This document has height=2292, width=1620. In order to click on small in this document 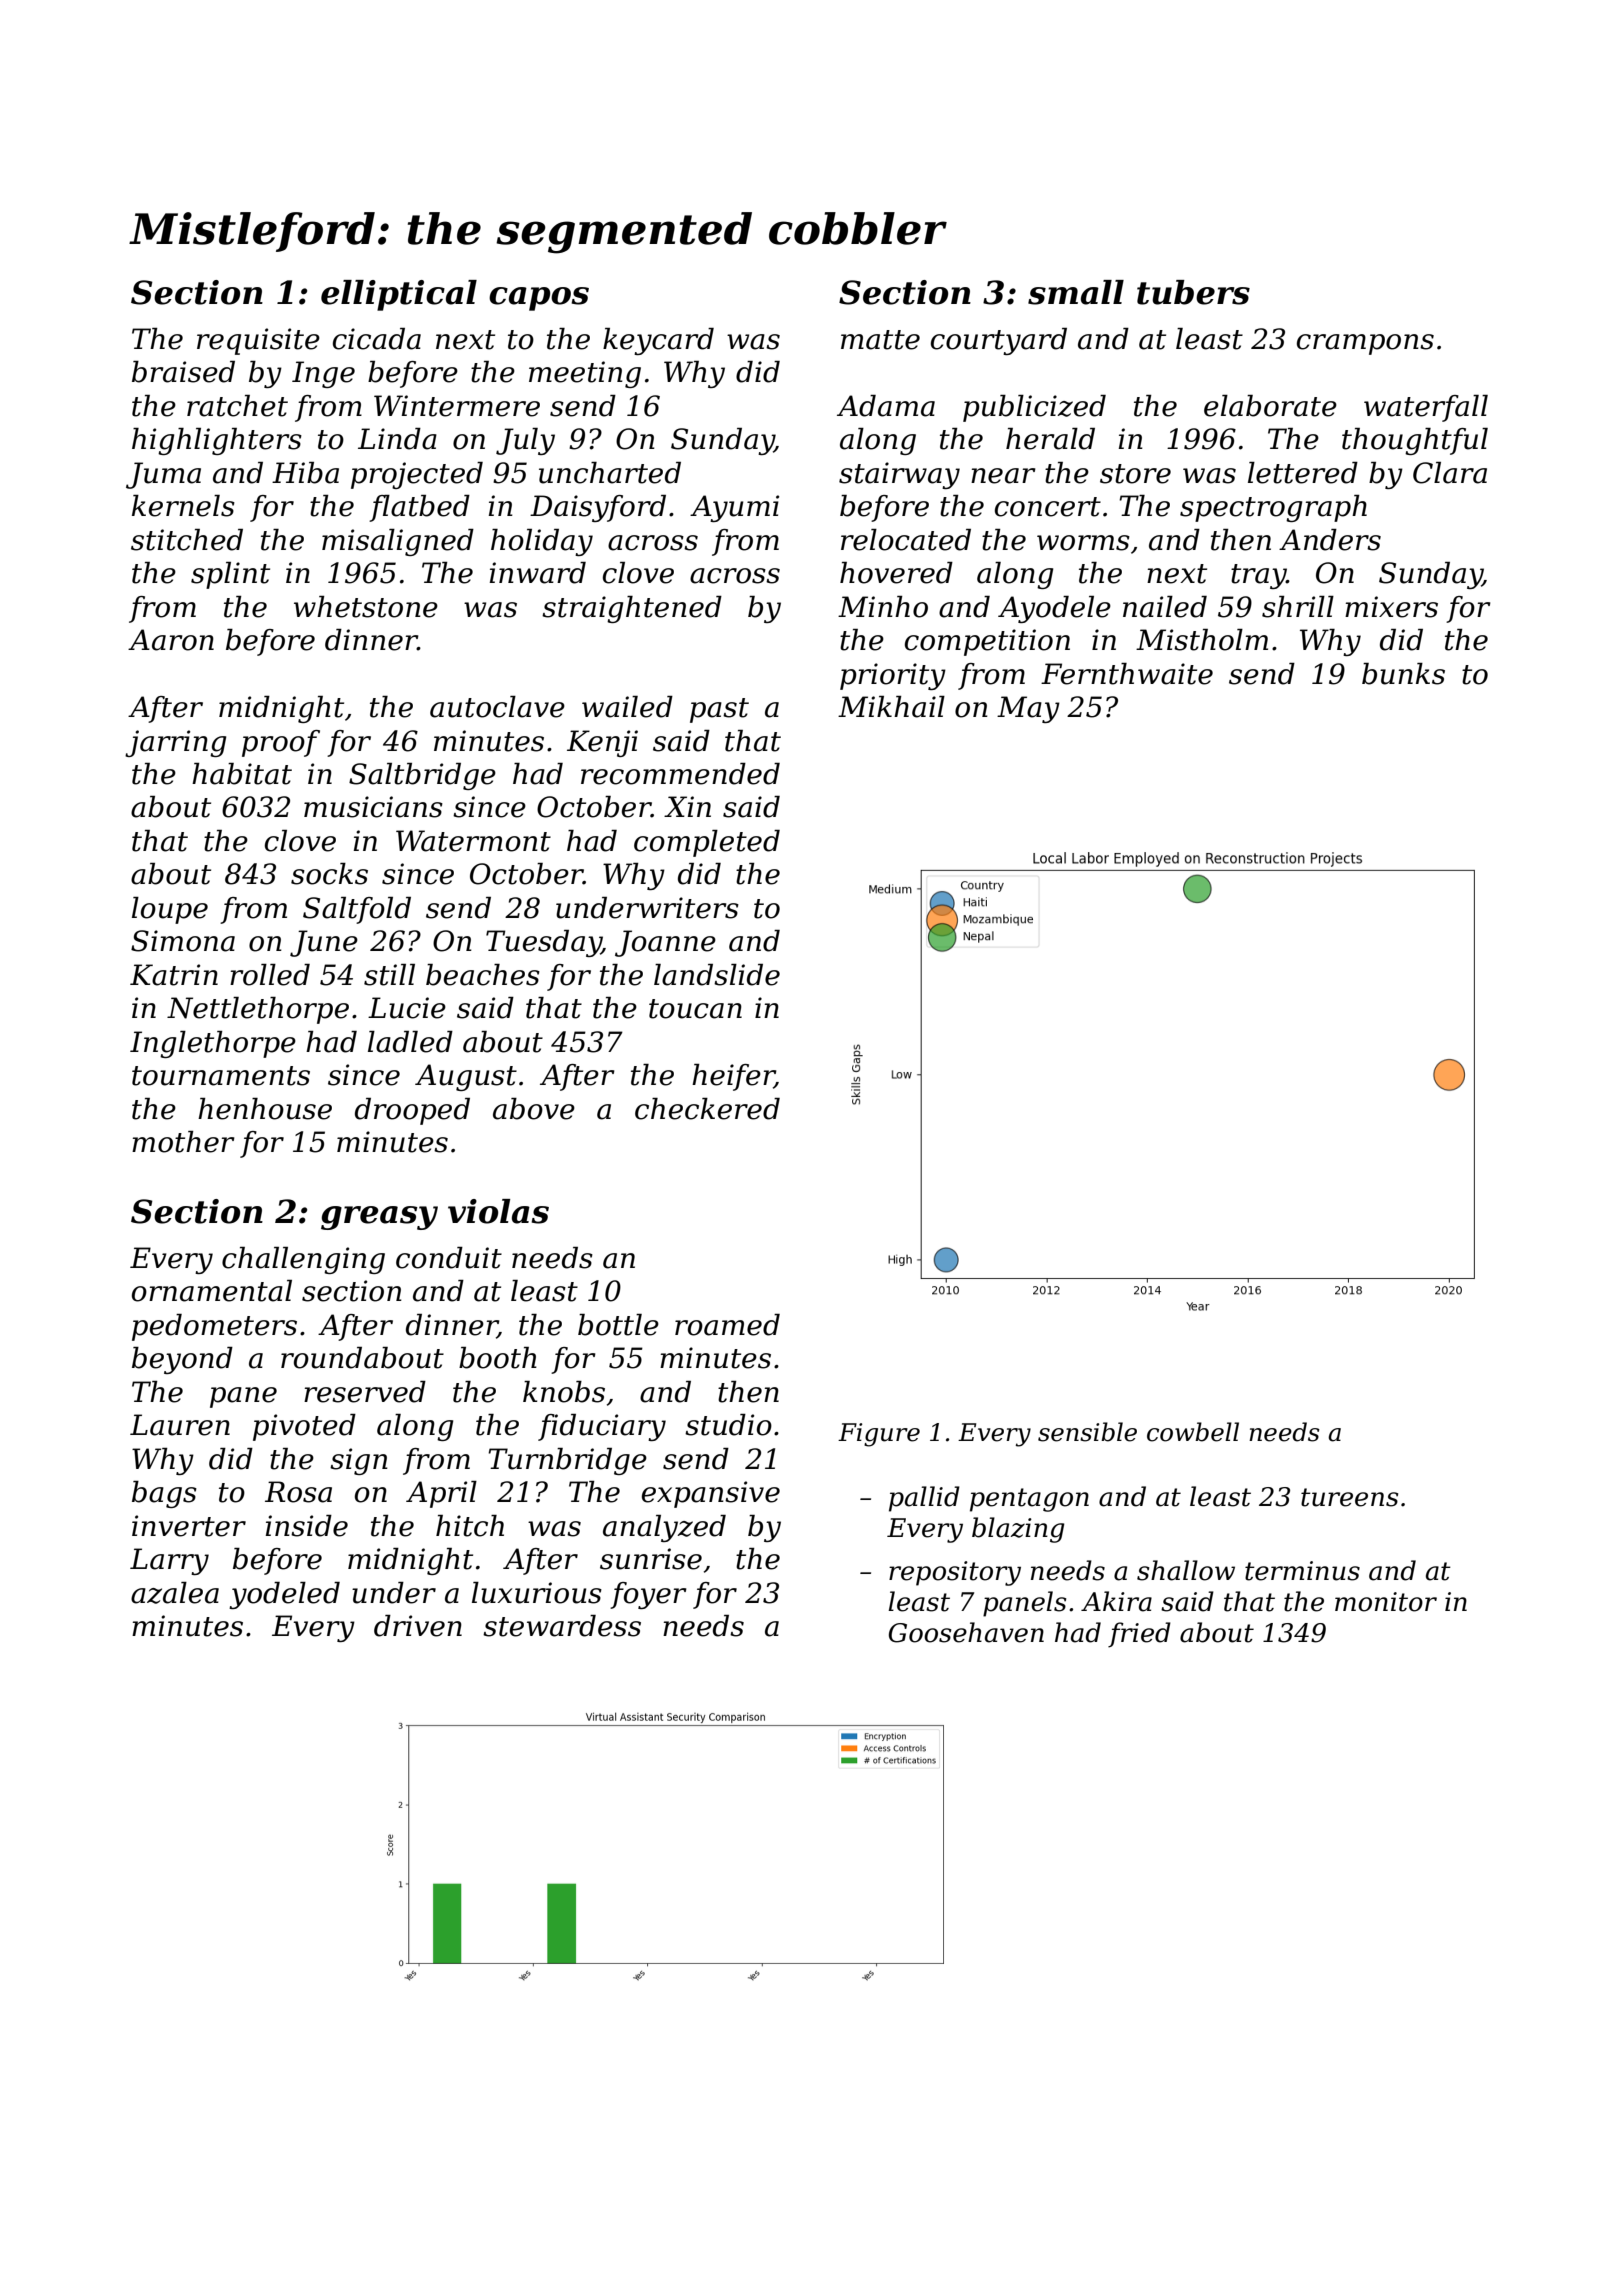, I will do `click(1076, 292)`.
